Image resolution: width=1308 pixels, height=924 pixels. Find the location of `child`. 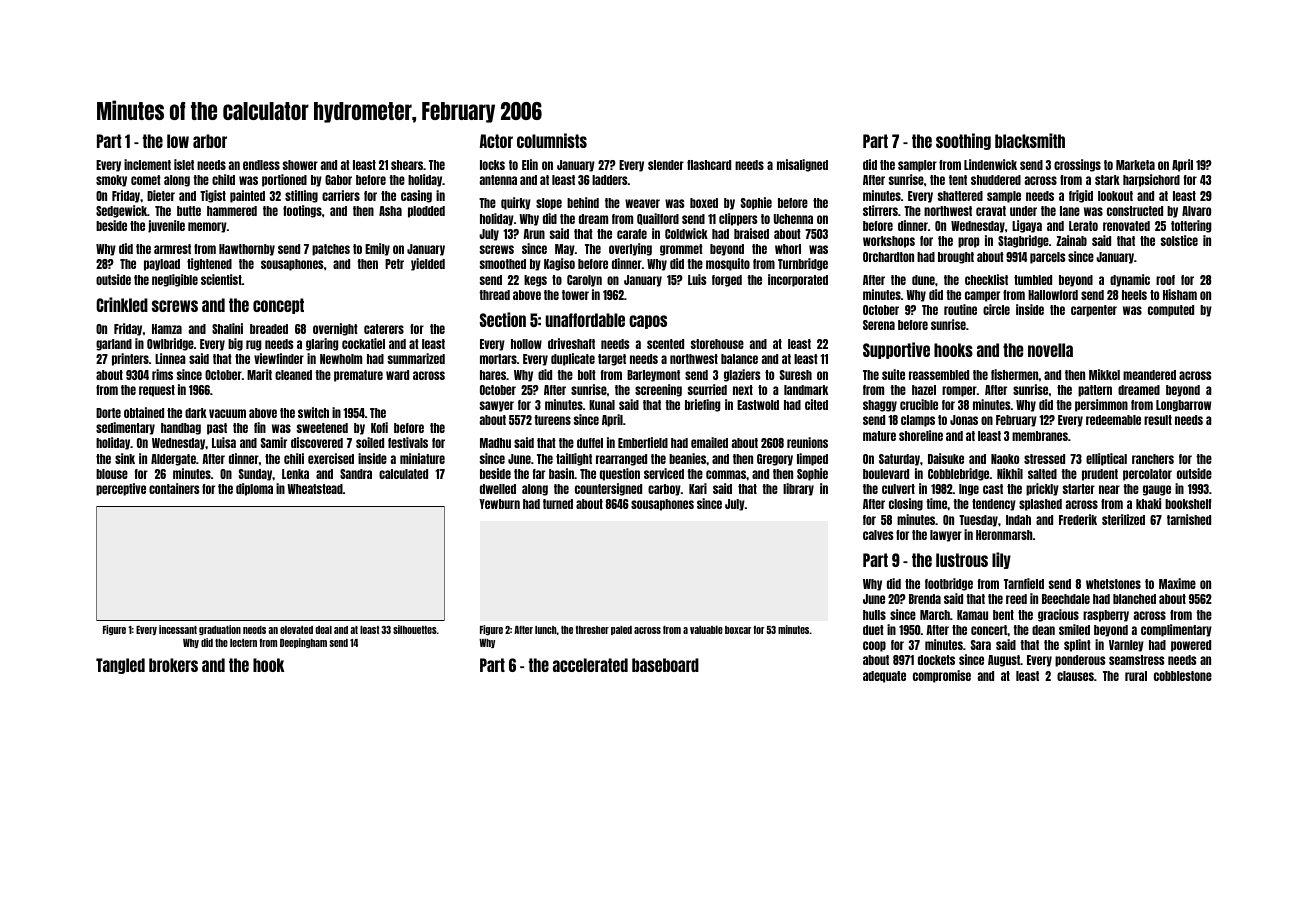

child is located at coordinates (223, 179).
